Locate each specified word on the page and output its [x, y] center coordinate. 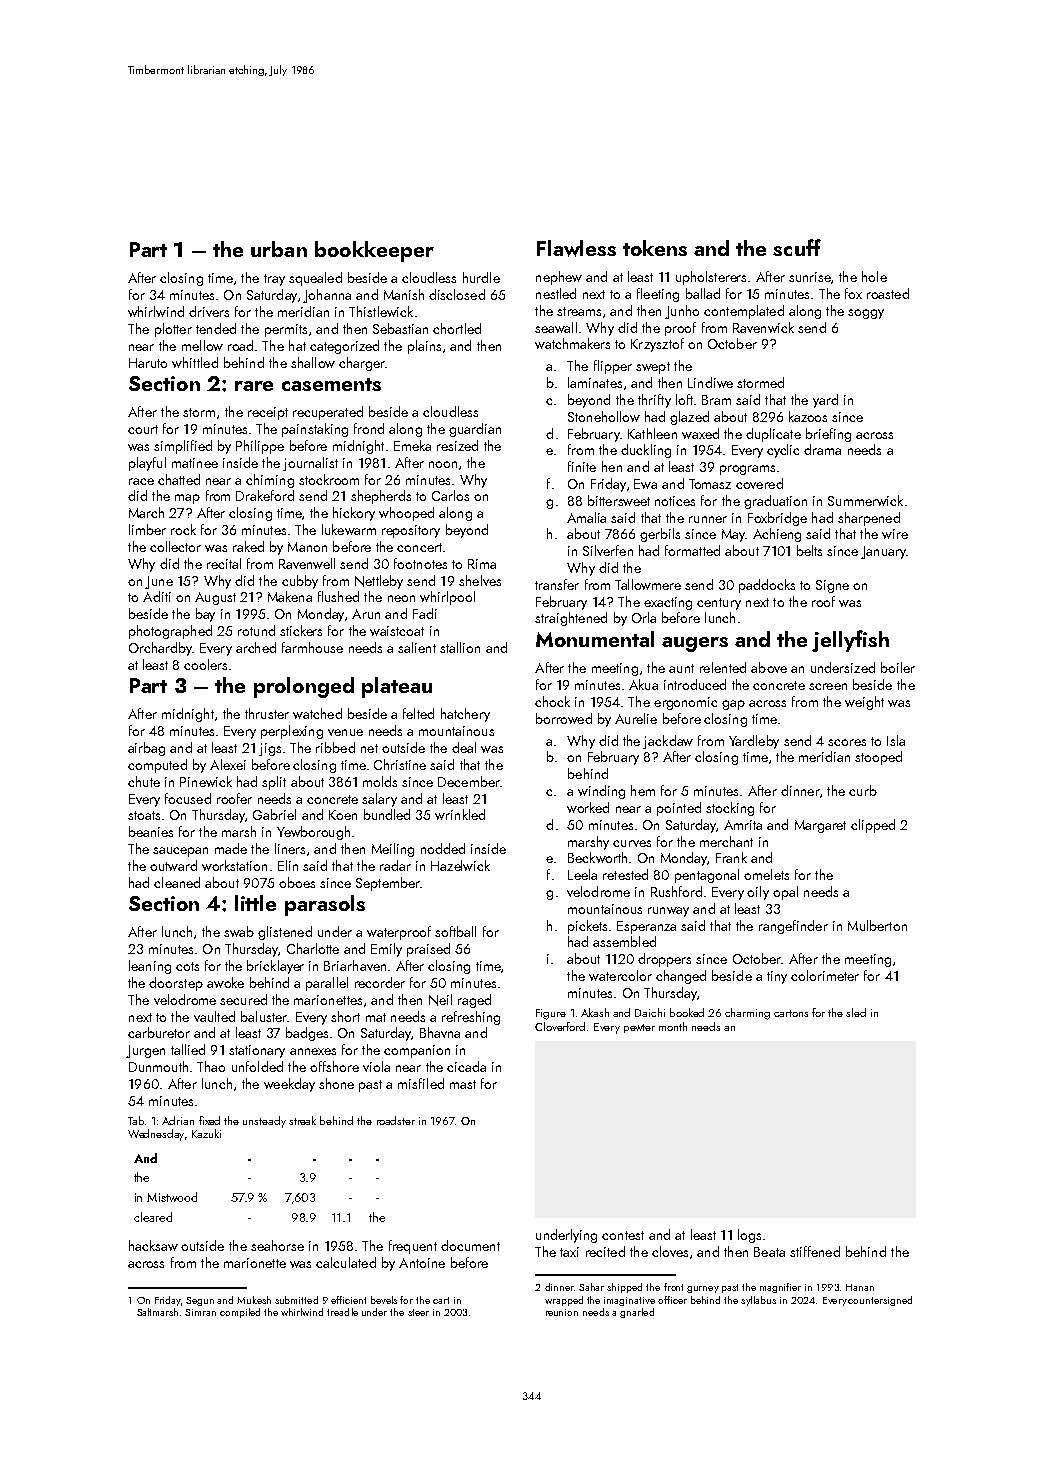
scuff [797, 247]
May [733, 535]
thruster [267, 713]
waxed [700, 433]
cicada [466, 1066]
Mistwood [172, 1197]
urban [279, 249]
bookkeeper [374, 251]
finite [582, 466]
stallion [460, 647]
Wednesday [156, 1135]
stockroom [329, 479]
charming [747, 1014]
